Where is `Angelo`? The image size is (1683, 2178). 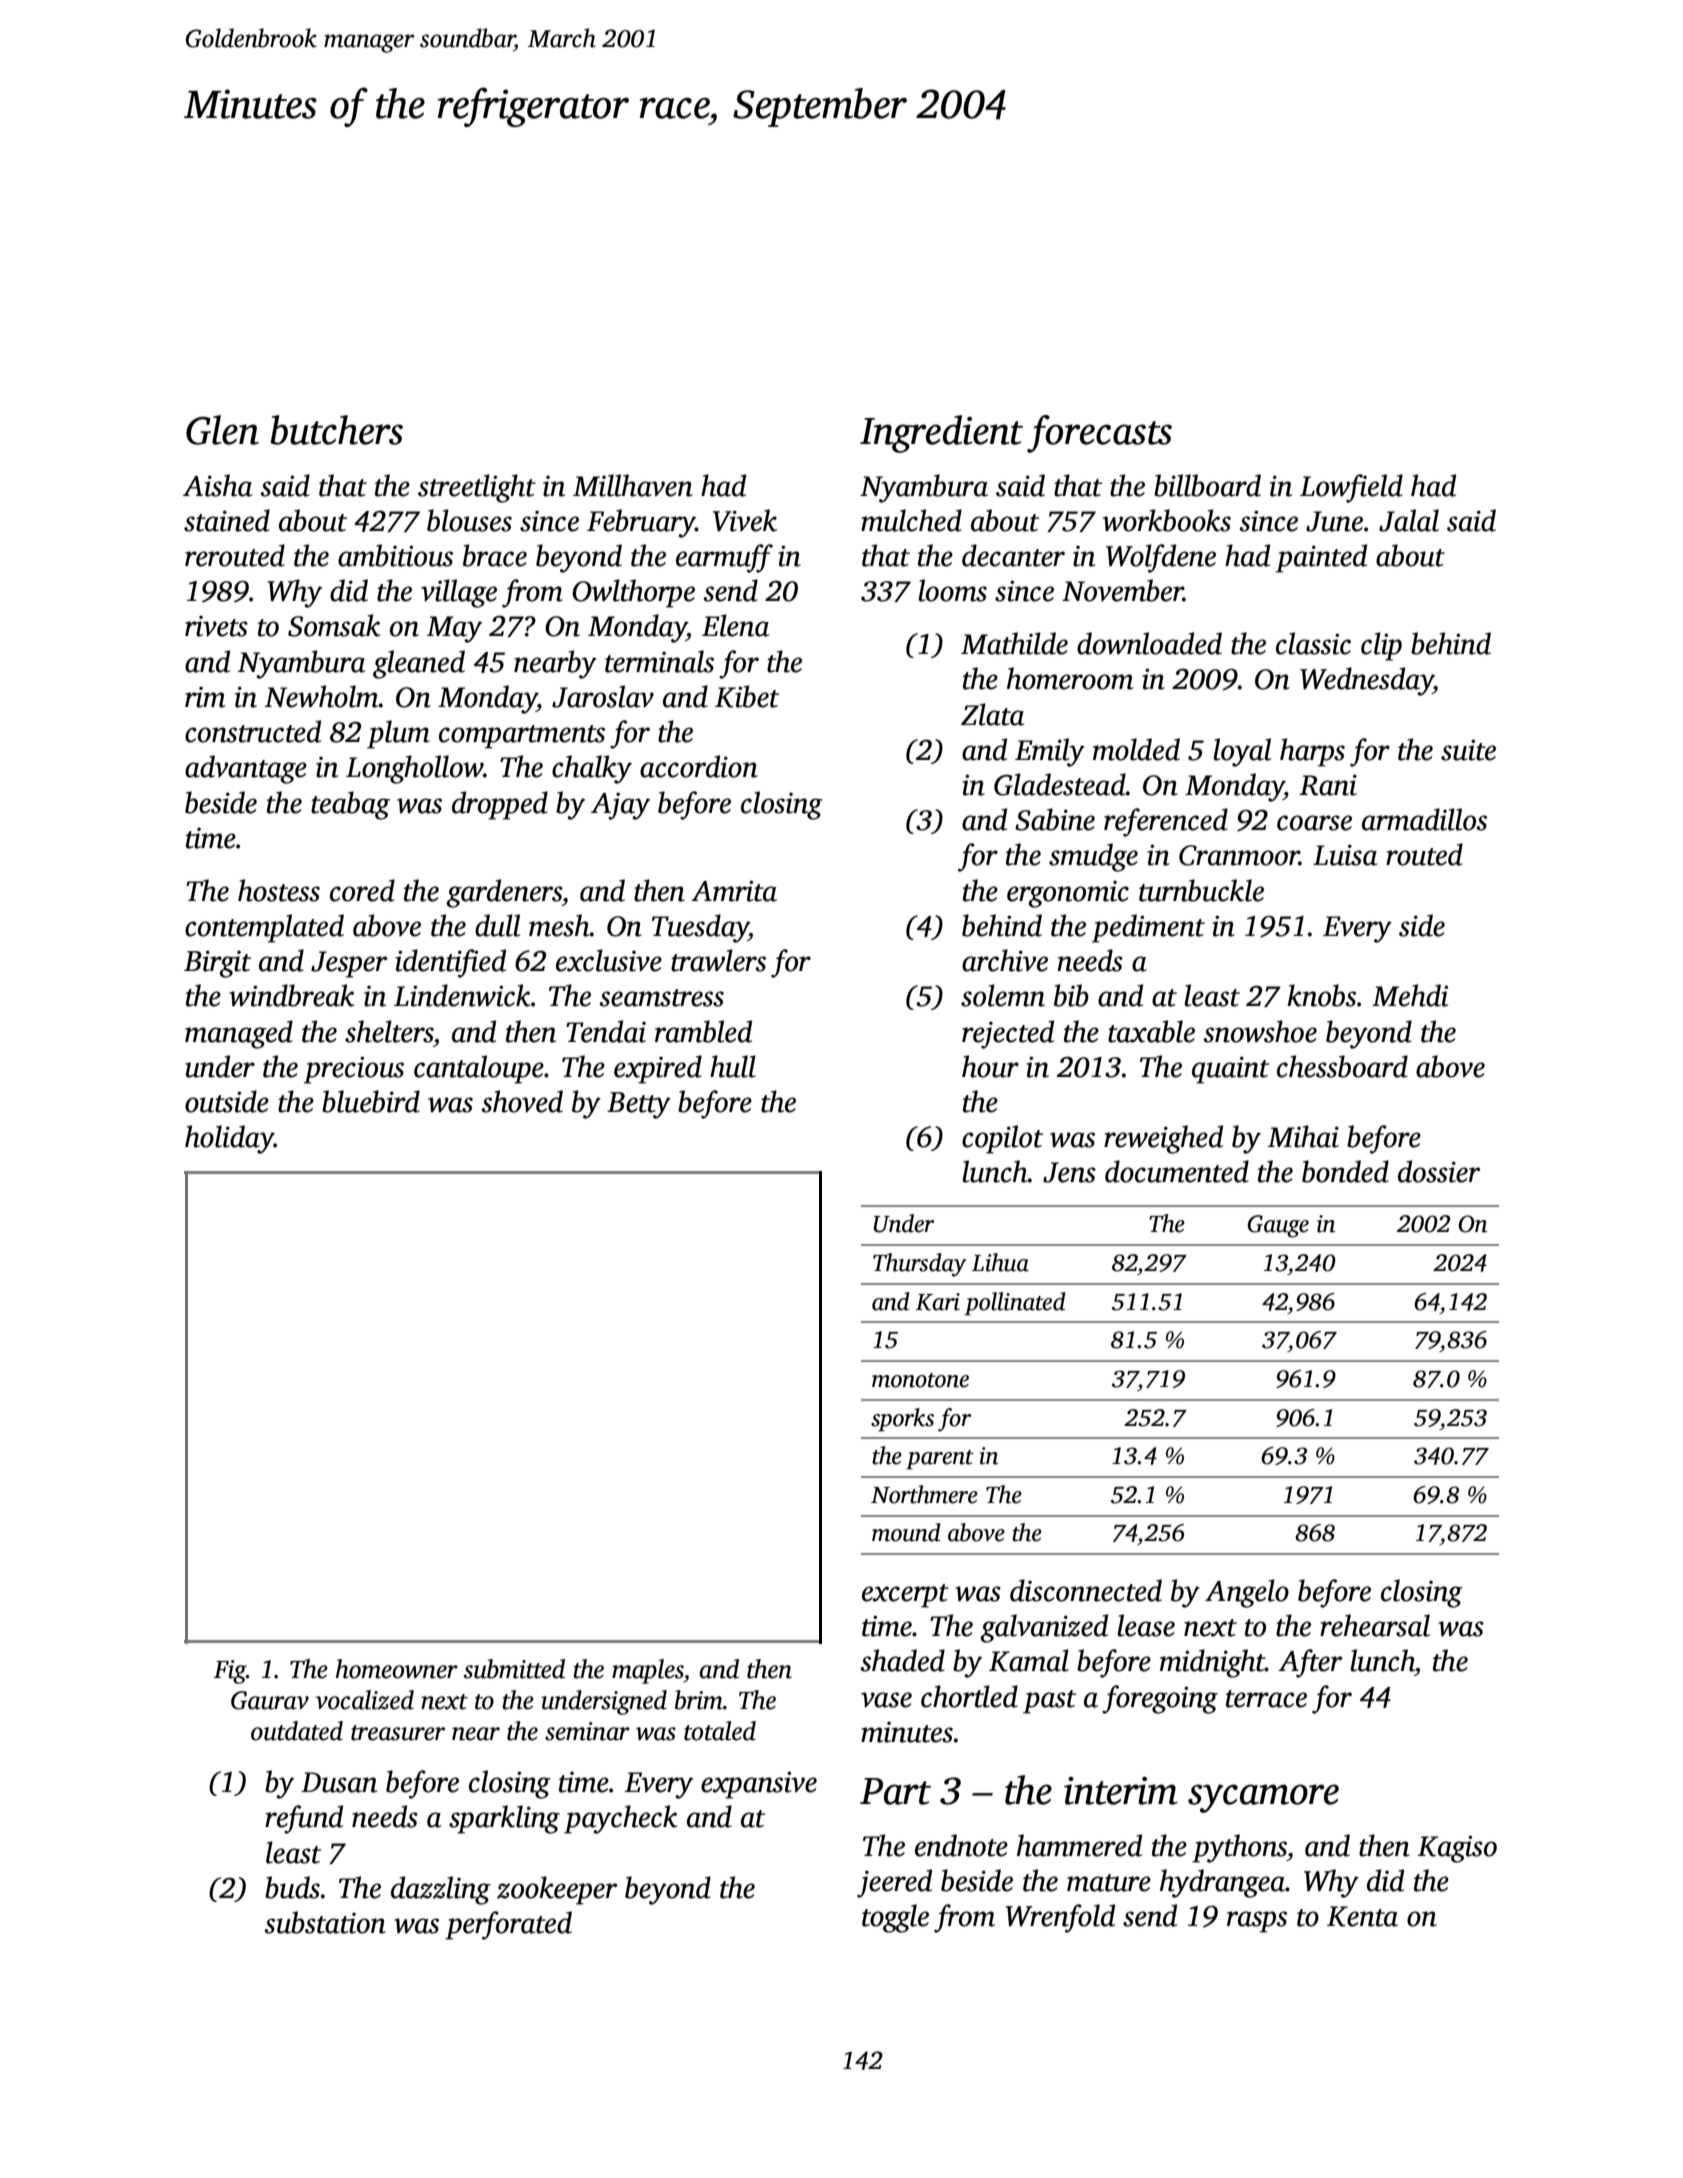
Angelo is located at coordinates (1247, 1593).
